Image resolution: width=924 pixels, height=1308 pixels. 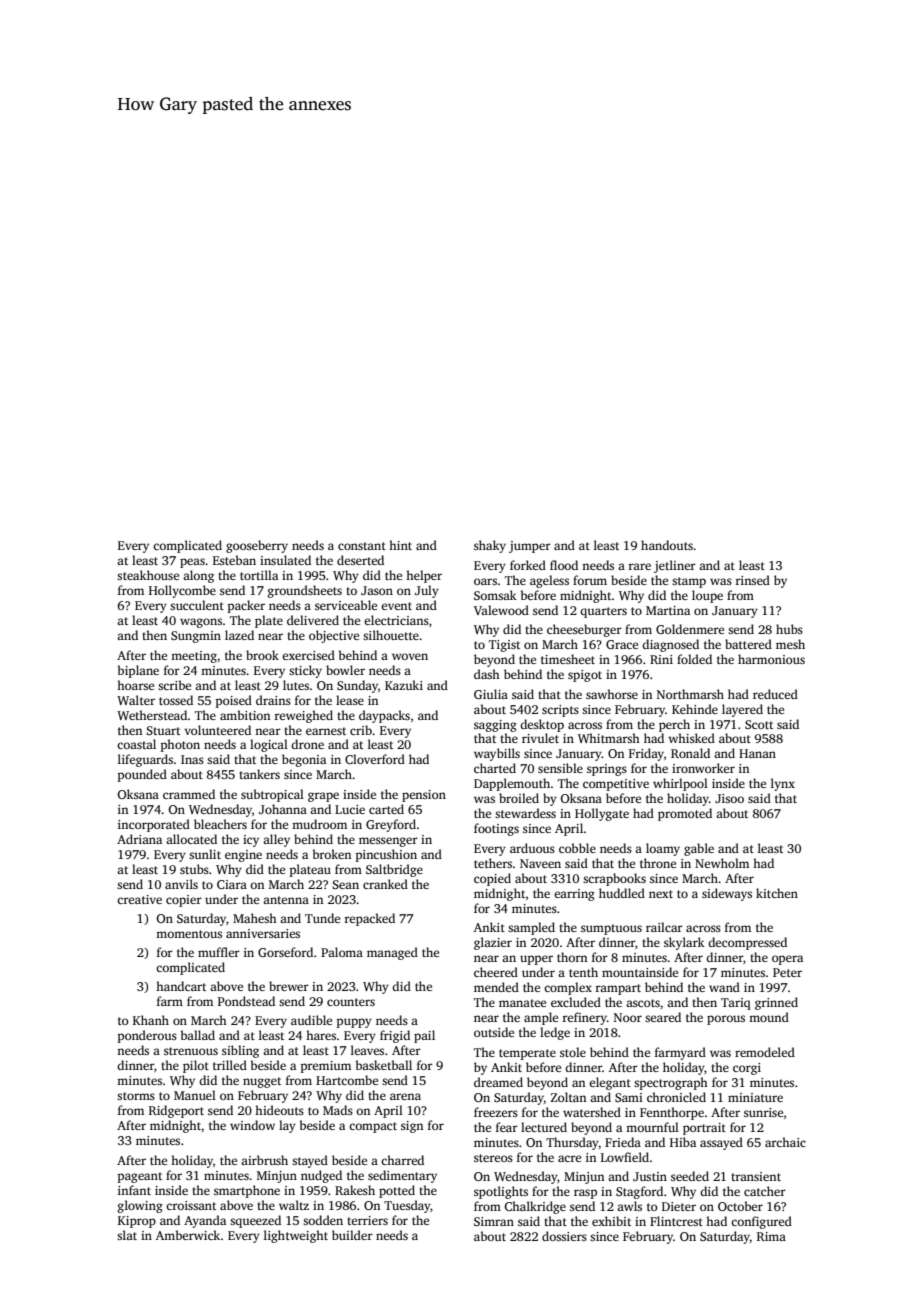 What do you see at coordinates (775, 694) in the document?
I see `reduced` at bounding box center [775, 694].
